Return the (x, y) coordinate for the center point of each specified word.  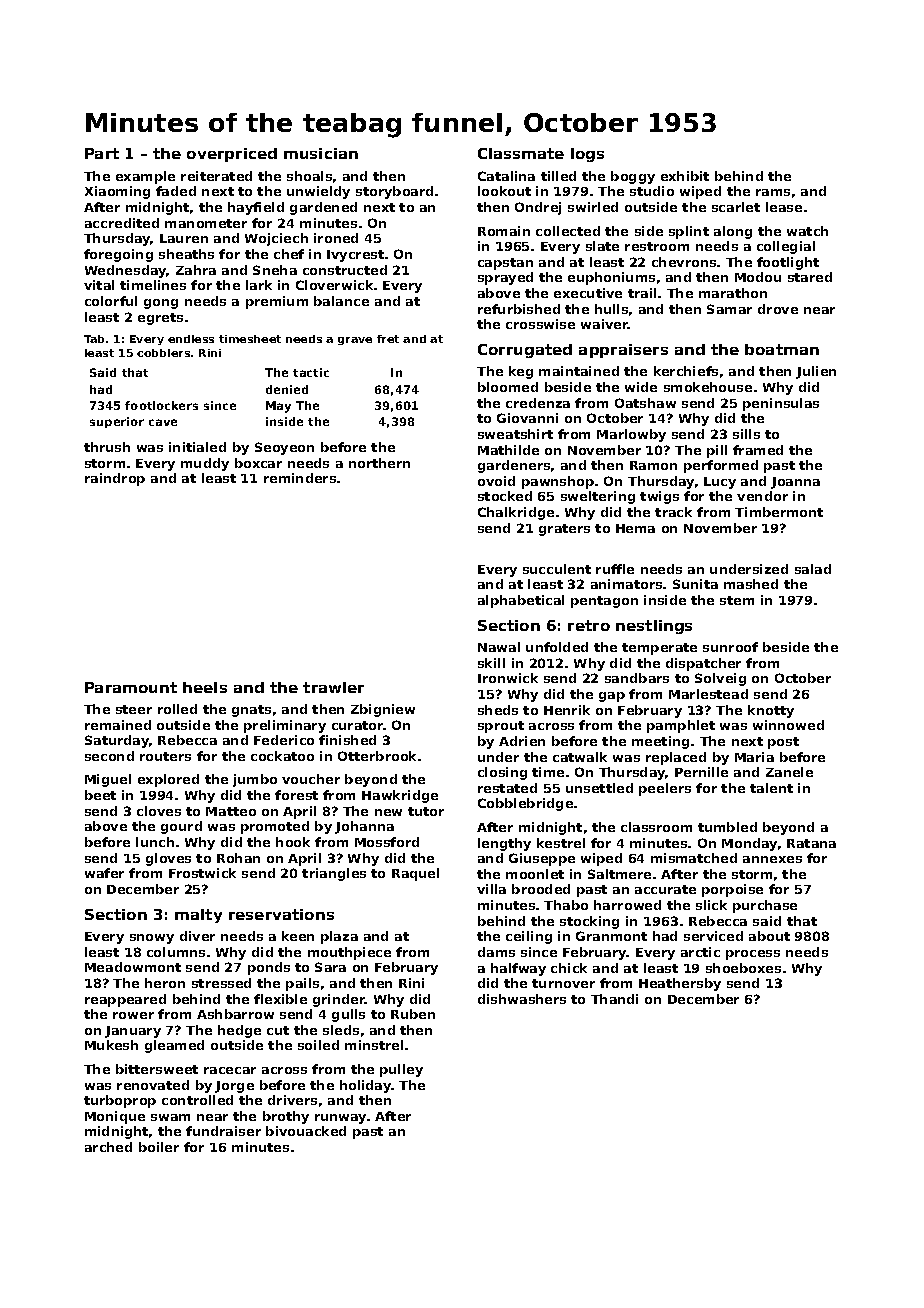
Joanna (795, 483)
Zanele (789, 772)
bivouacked (306, 1131)
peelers (665, 789)
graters (564, 530)
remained (118, 725)
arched (108, 1147)
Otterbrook (377, 756)
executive (588, 293)
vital (99, 285)
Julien (816, 372)
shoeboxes (743, 968)
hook (293, 842)
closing (502, 773)
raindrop (115, 479)
